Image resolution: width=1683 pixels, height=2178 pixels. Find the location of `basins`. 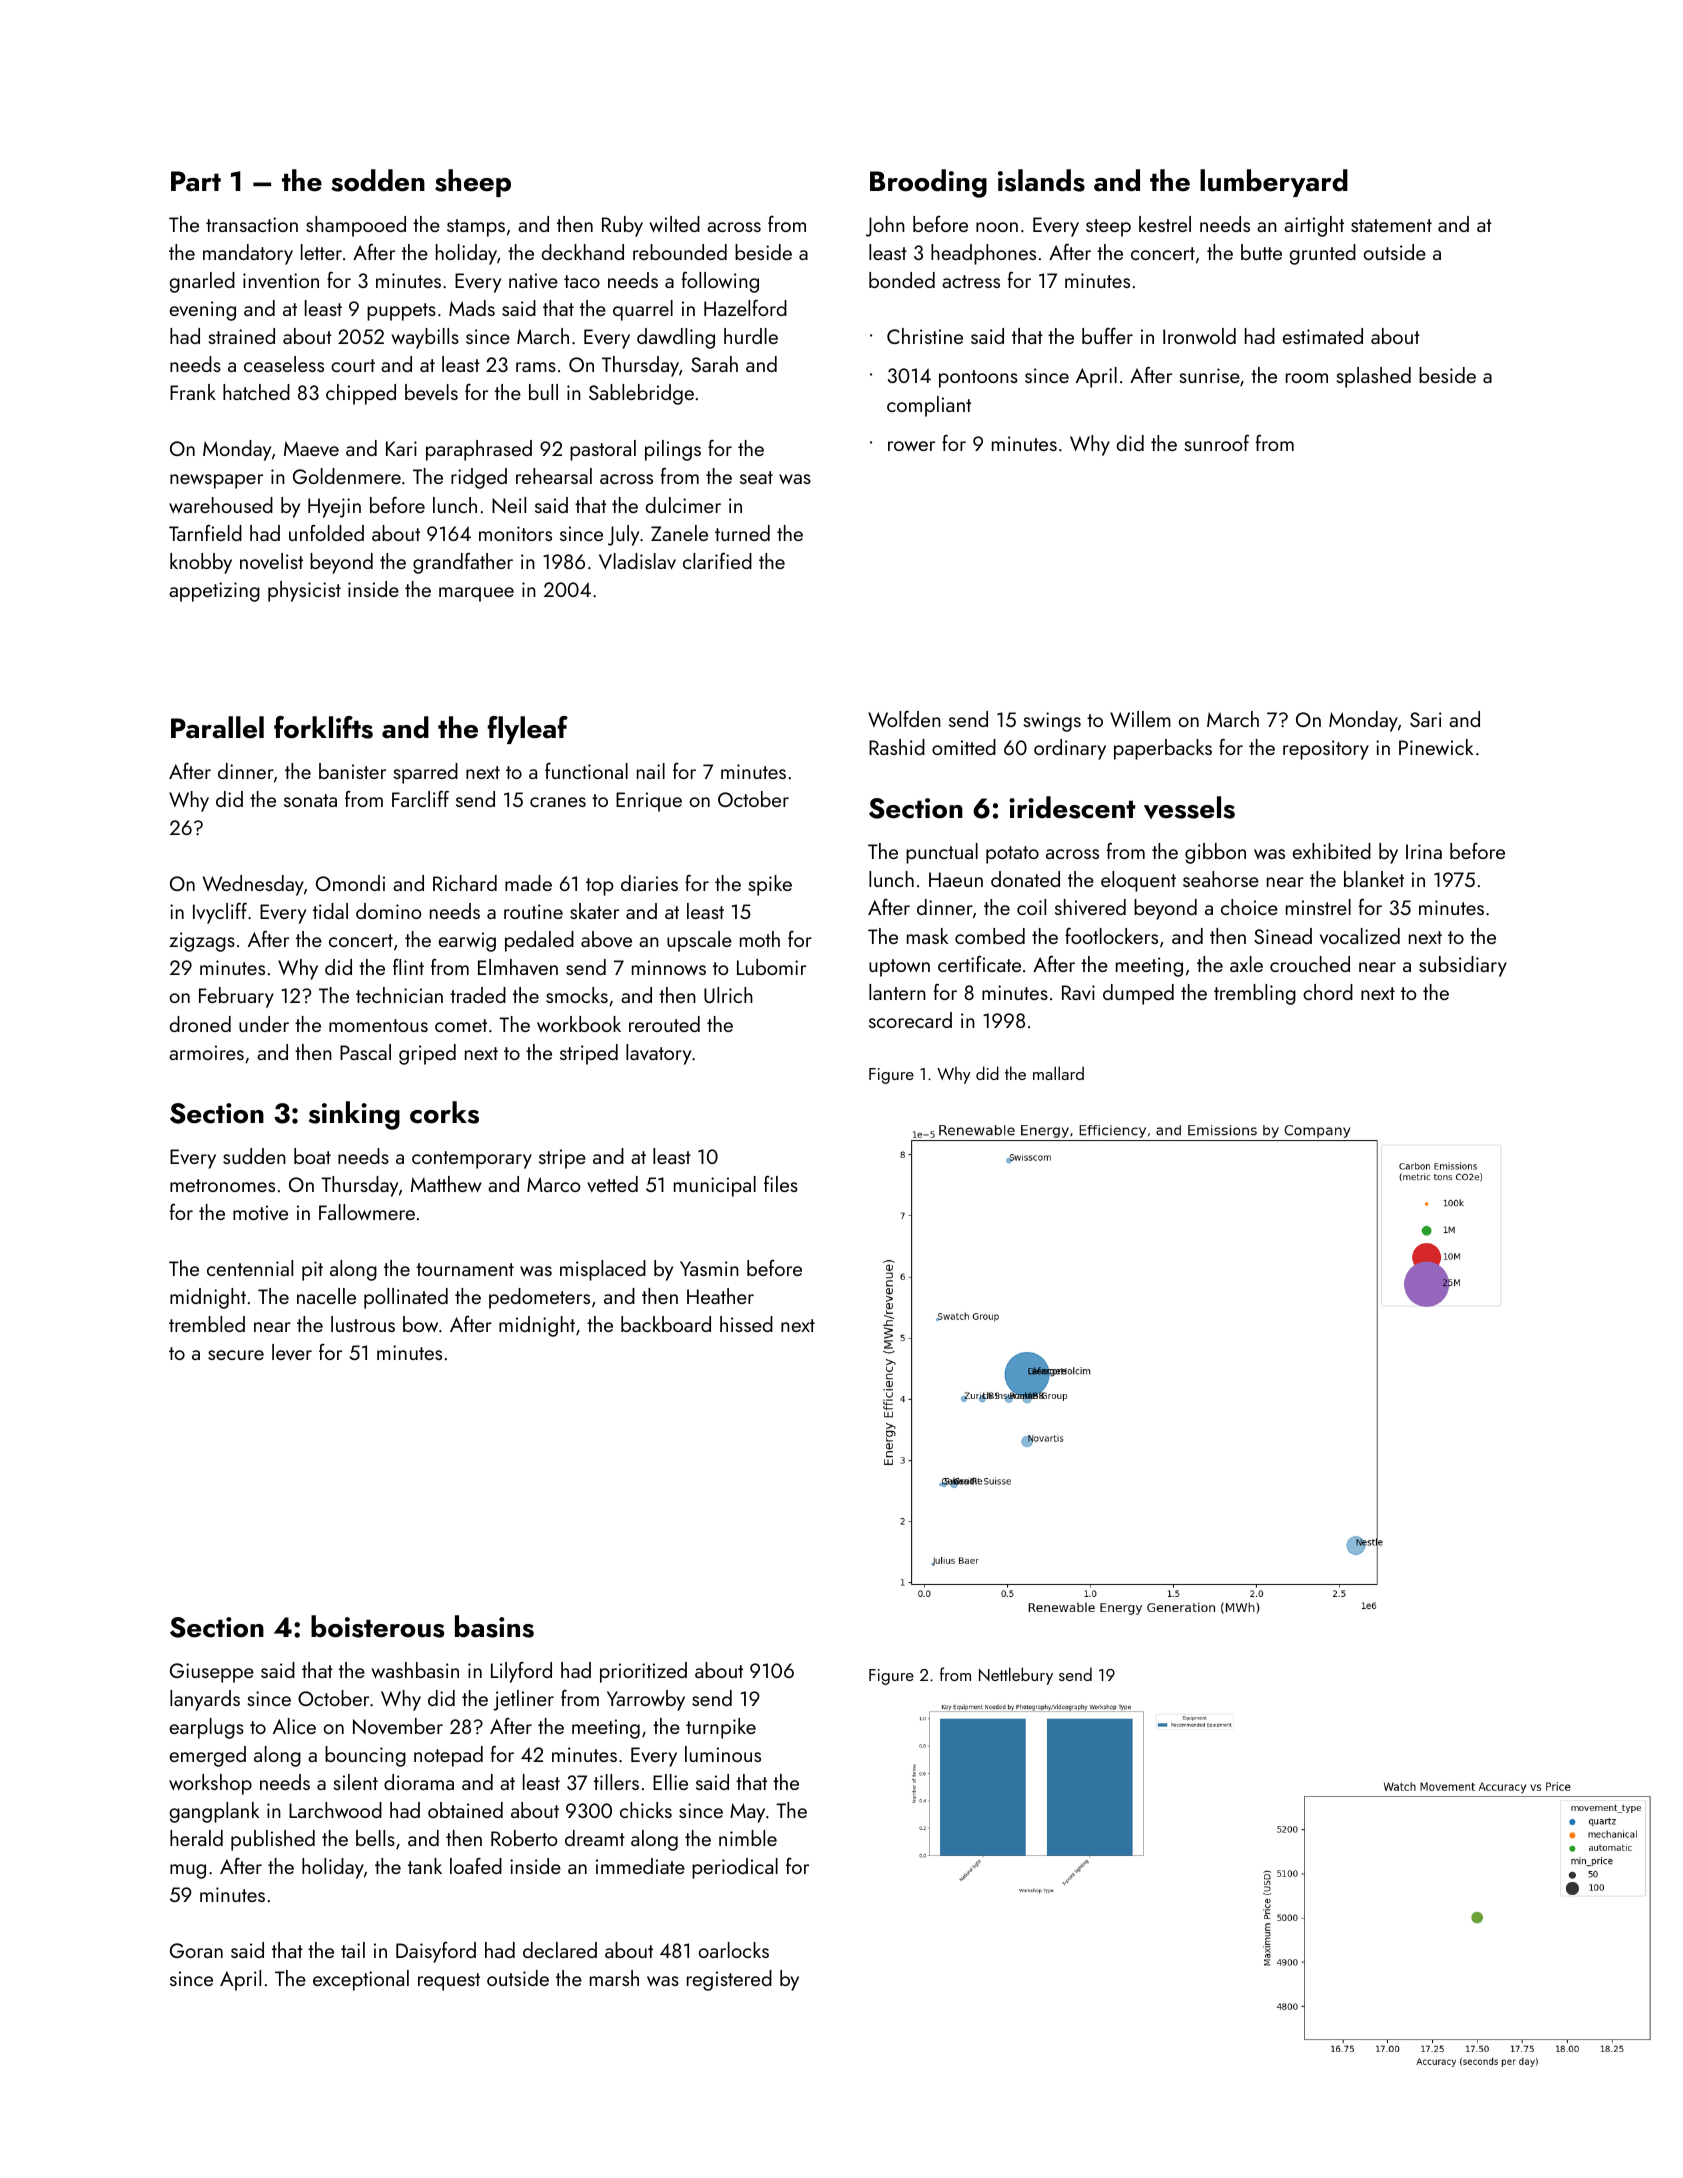

basins is located at coordinates (494, 1626).
